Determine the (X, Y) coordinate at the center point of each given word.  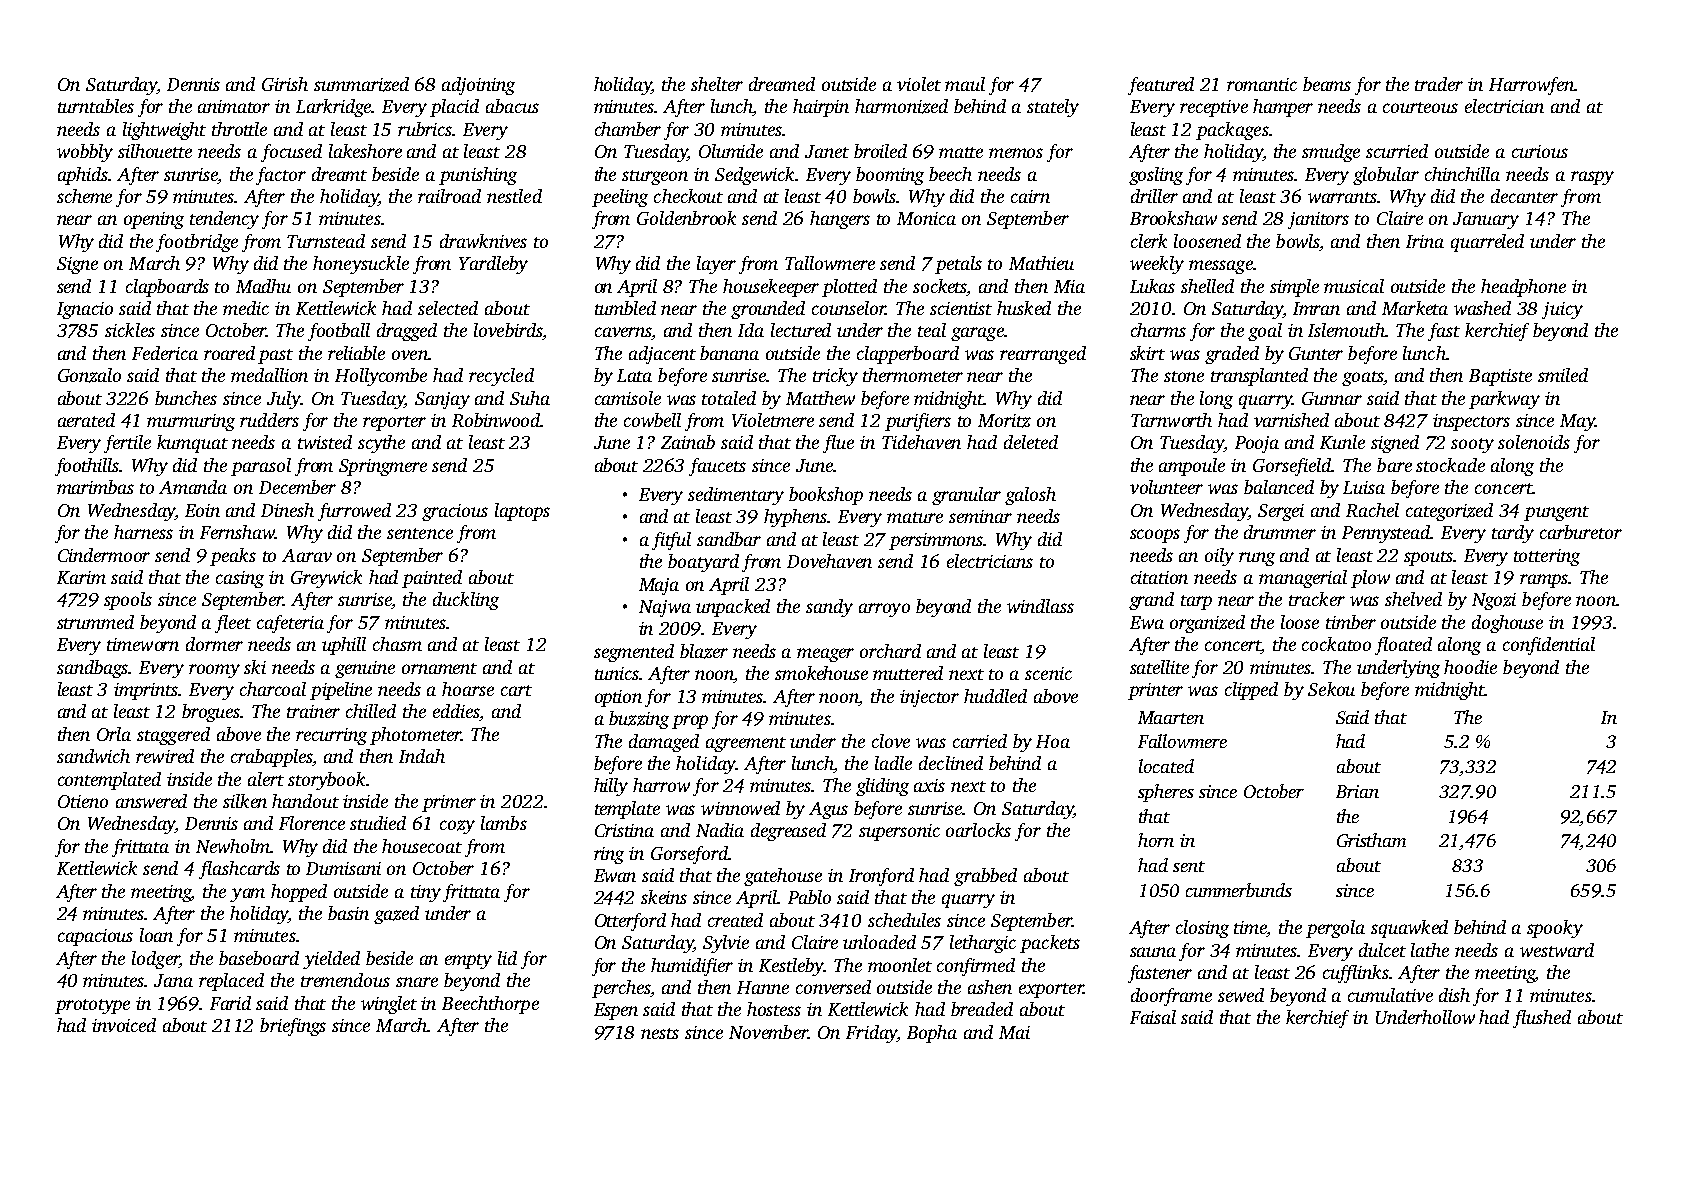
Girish (285, 84)
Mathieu (1041, 263)
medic (246, 308)
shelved (1413, 599)
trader (1439, 84)
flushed (1542, 1019)
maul (965, 84)
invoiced (124, 1025)
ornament (439, 668)
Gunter (1316, 353)
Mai (1014, 1032)
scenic (1048, 673)
